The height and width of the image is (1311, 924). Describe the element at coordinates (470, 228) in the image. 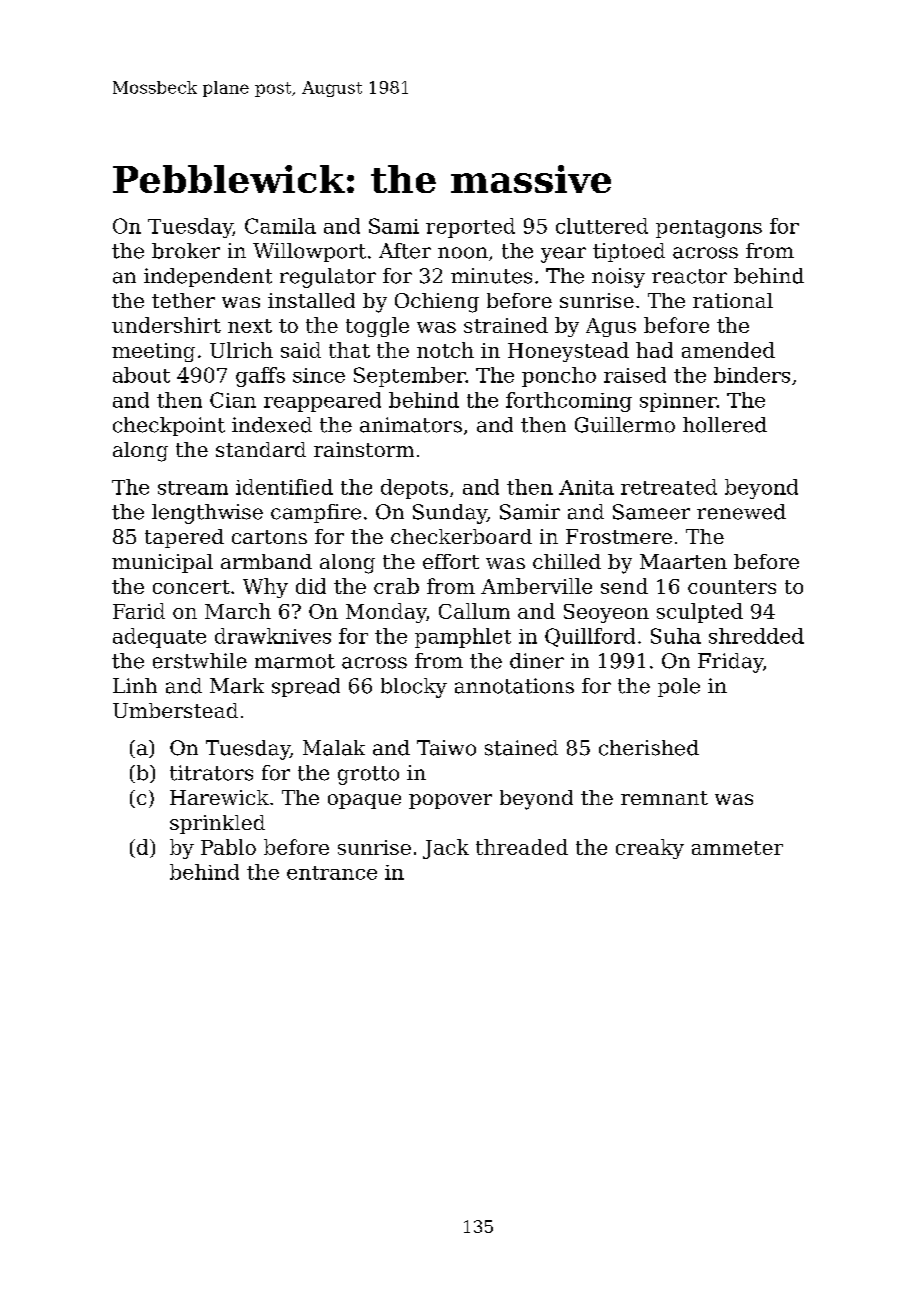

I see `reported` at that location.
